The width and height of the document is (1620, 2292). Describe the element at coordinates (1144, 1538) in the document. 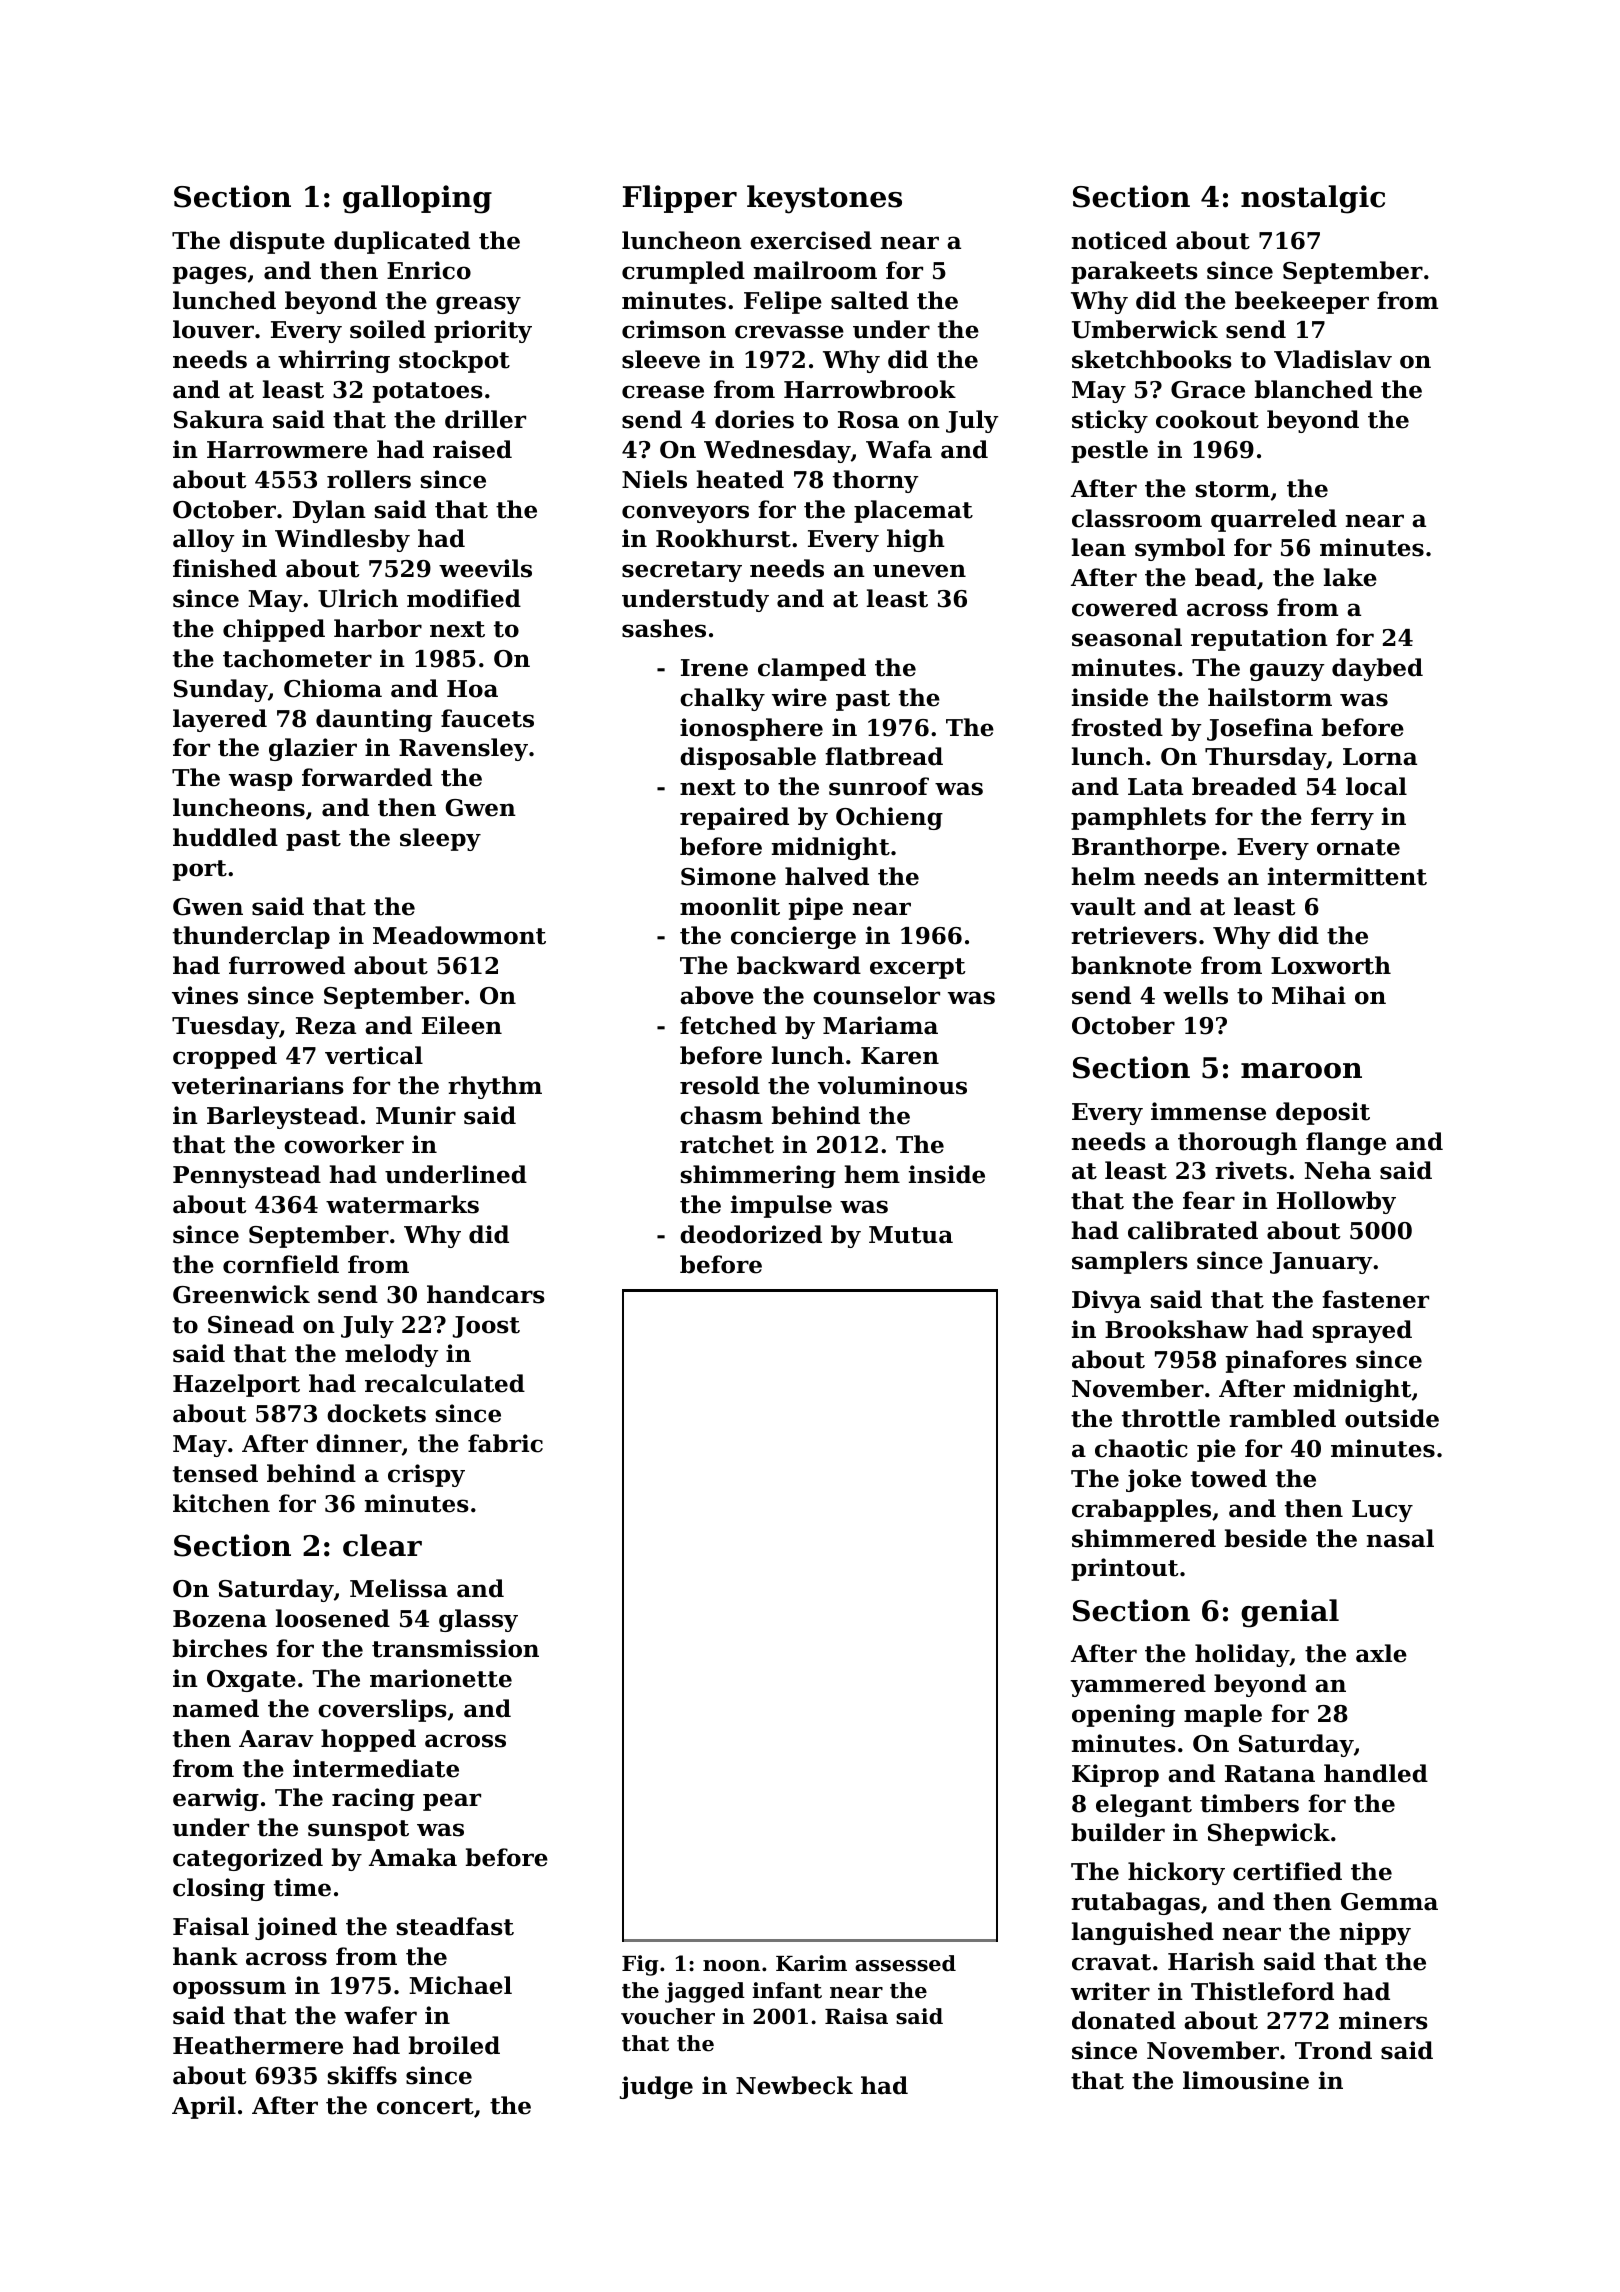

I see `shimmered` at that location.
